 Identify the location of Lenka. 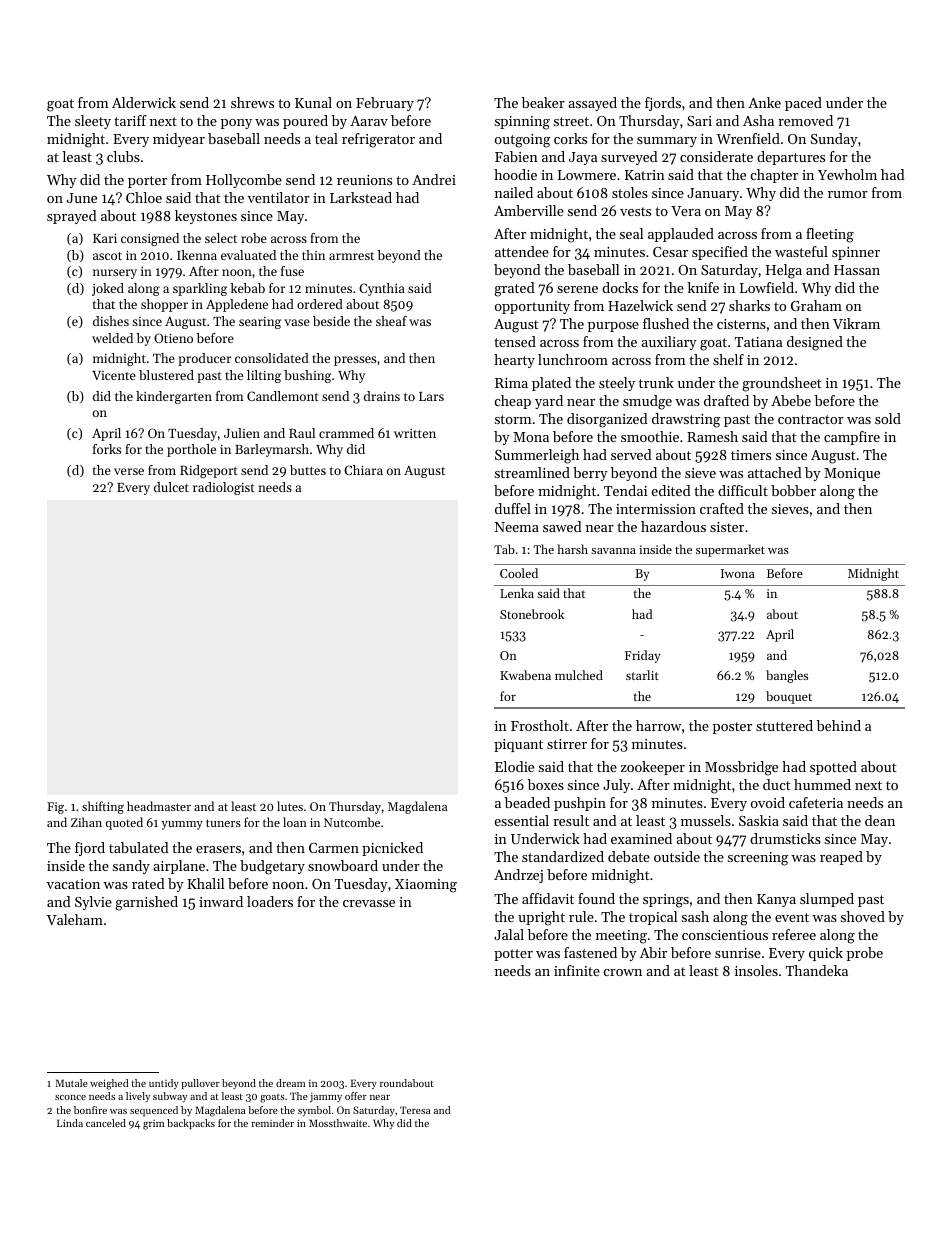
(517, 593).
